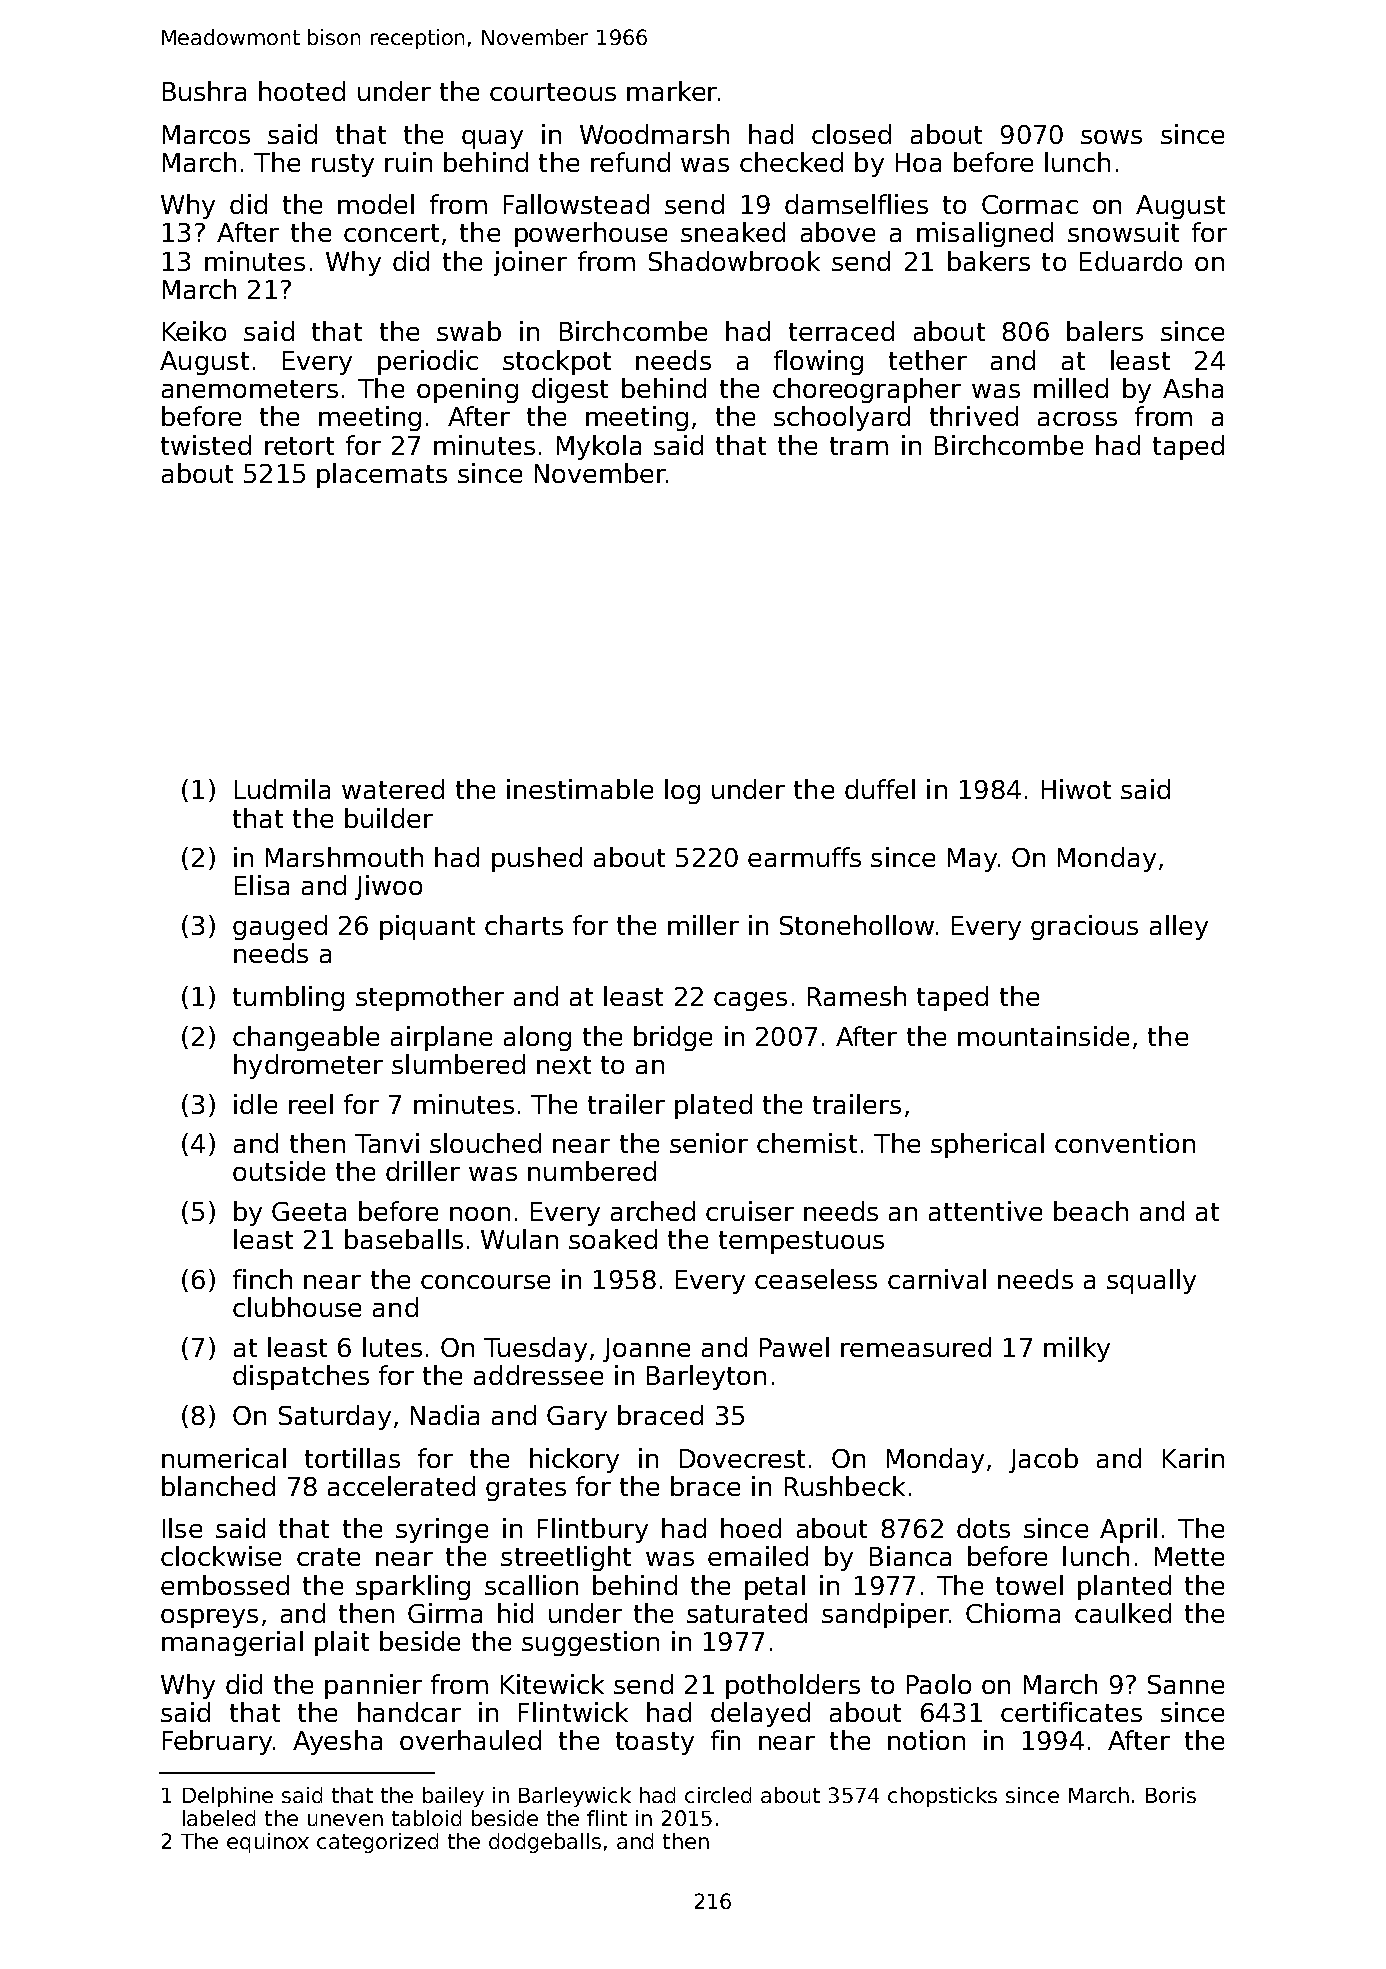 This image has width=1386, height=1969. What do you see at coordinates (1125, 1143) in the image?
I see `convention` at bounding box center [1125, 1143].
